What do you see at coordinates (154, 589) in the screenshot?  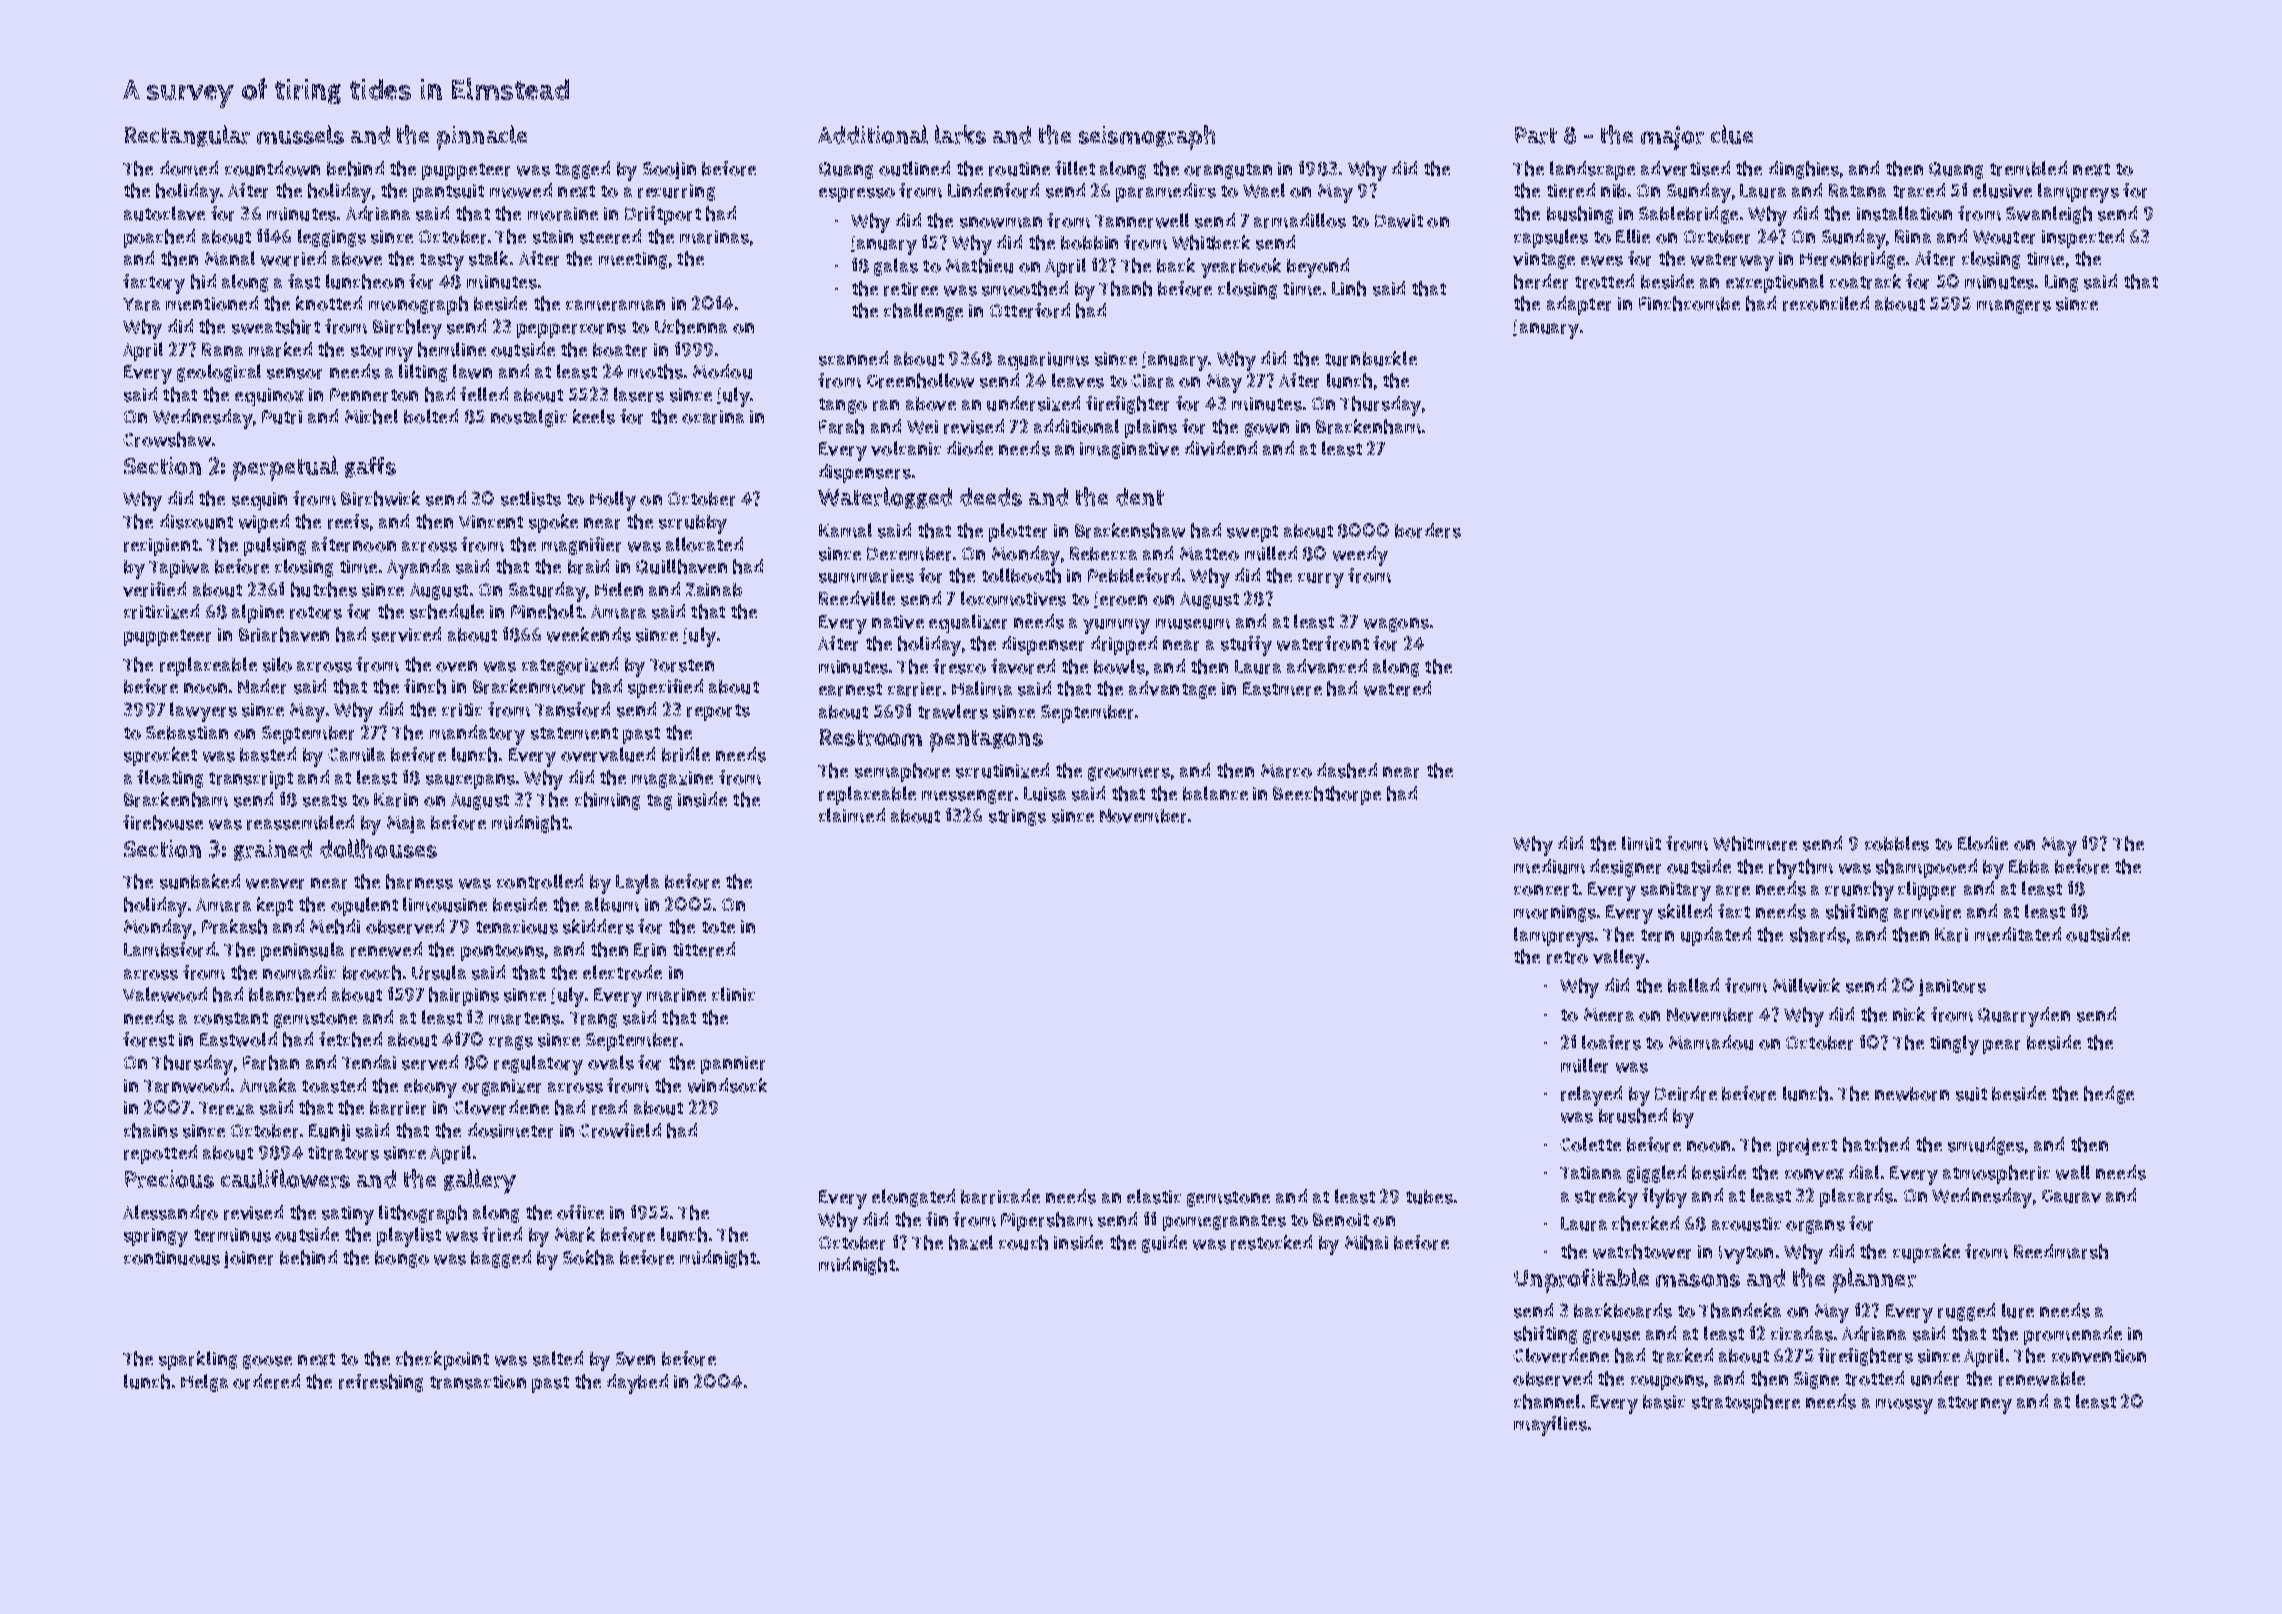 I see `verified` at bounding box center [154, 589].
